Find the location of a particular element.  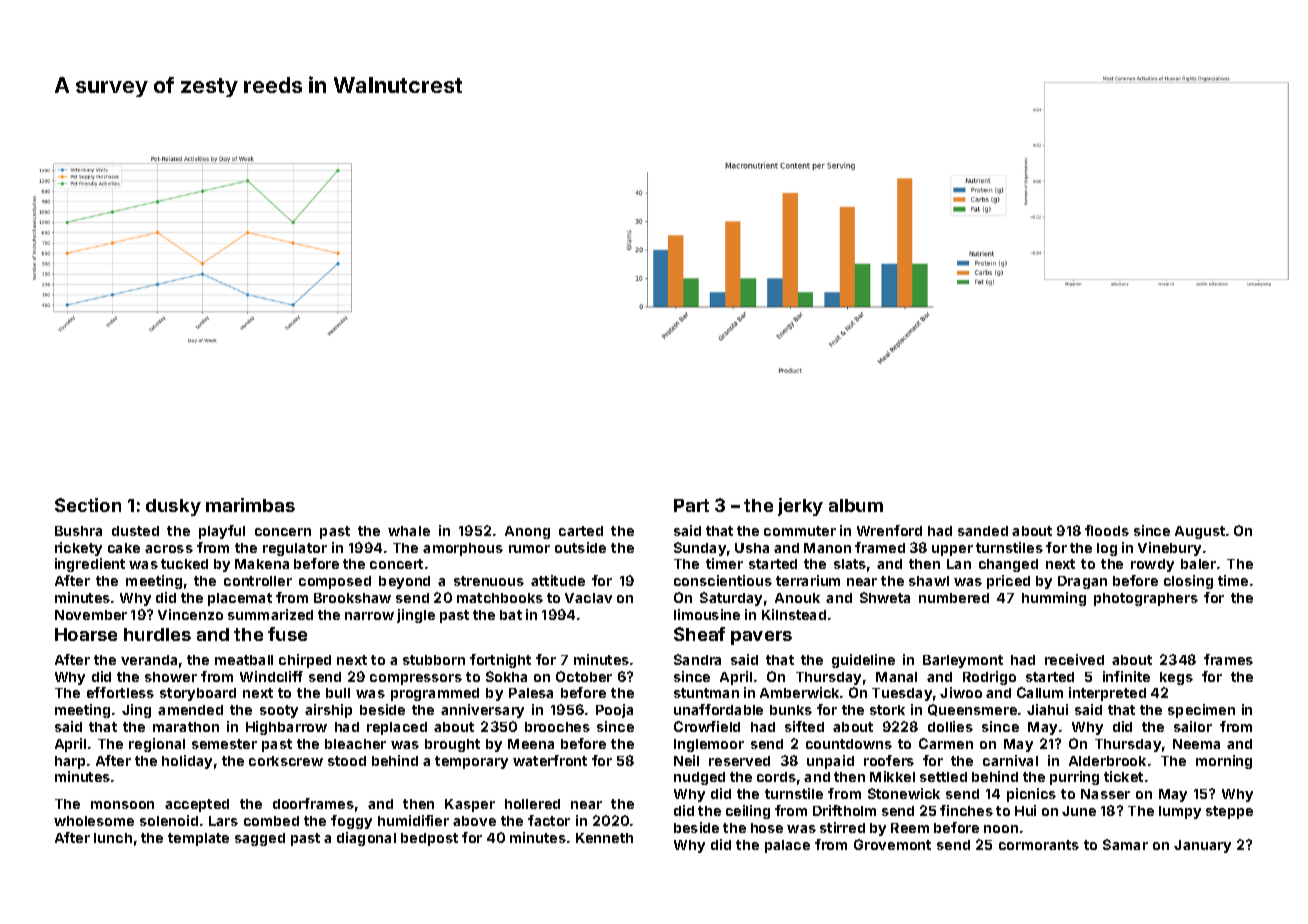

floods is located at coordinates (1107, 530).
